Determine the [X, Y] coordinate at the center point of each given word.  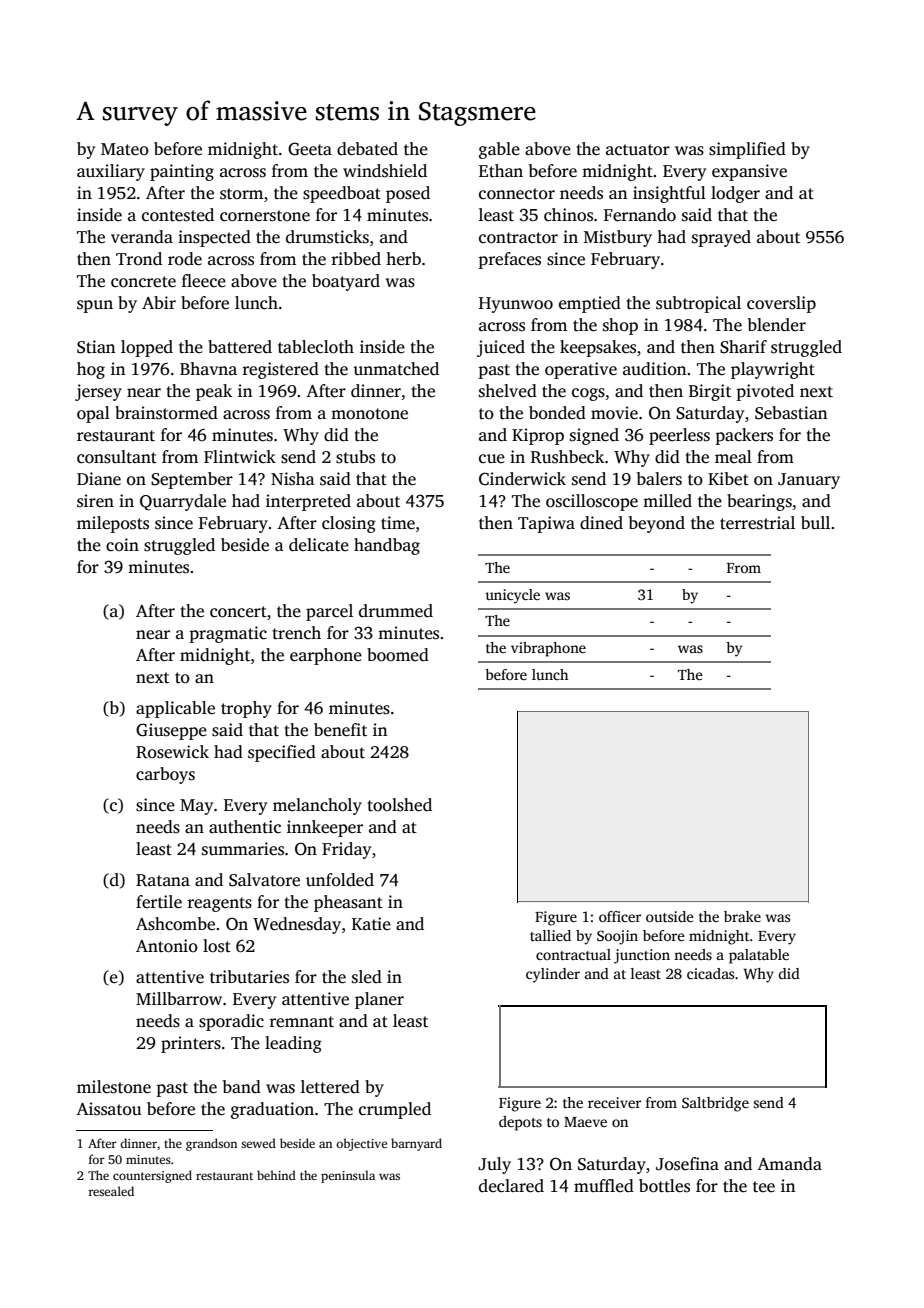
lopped [147, 348]
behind [276, 1175]
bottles [664, 1186]
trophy [246, 709]
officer [620, 916]
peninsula [348, 1176]
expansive [749, 172]
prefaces [509, 260]
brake [742, 916]
